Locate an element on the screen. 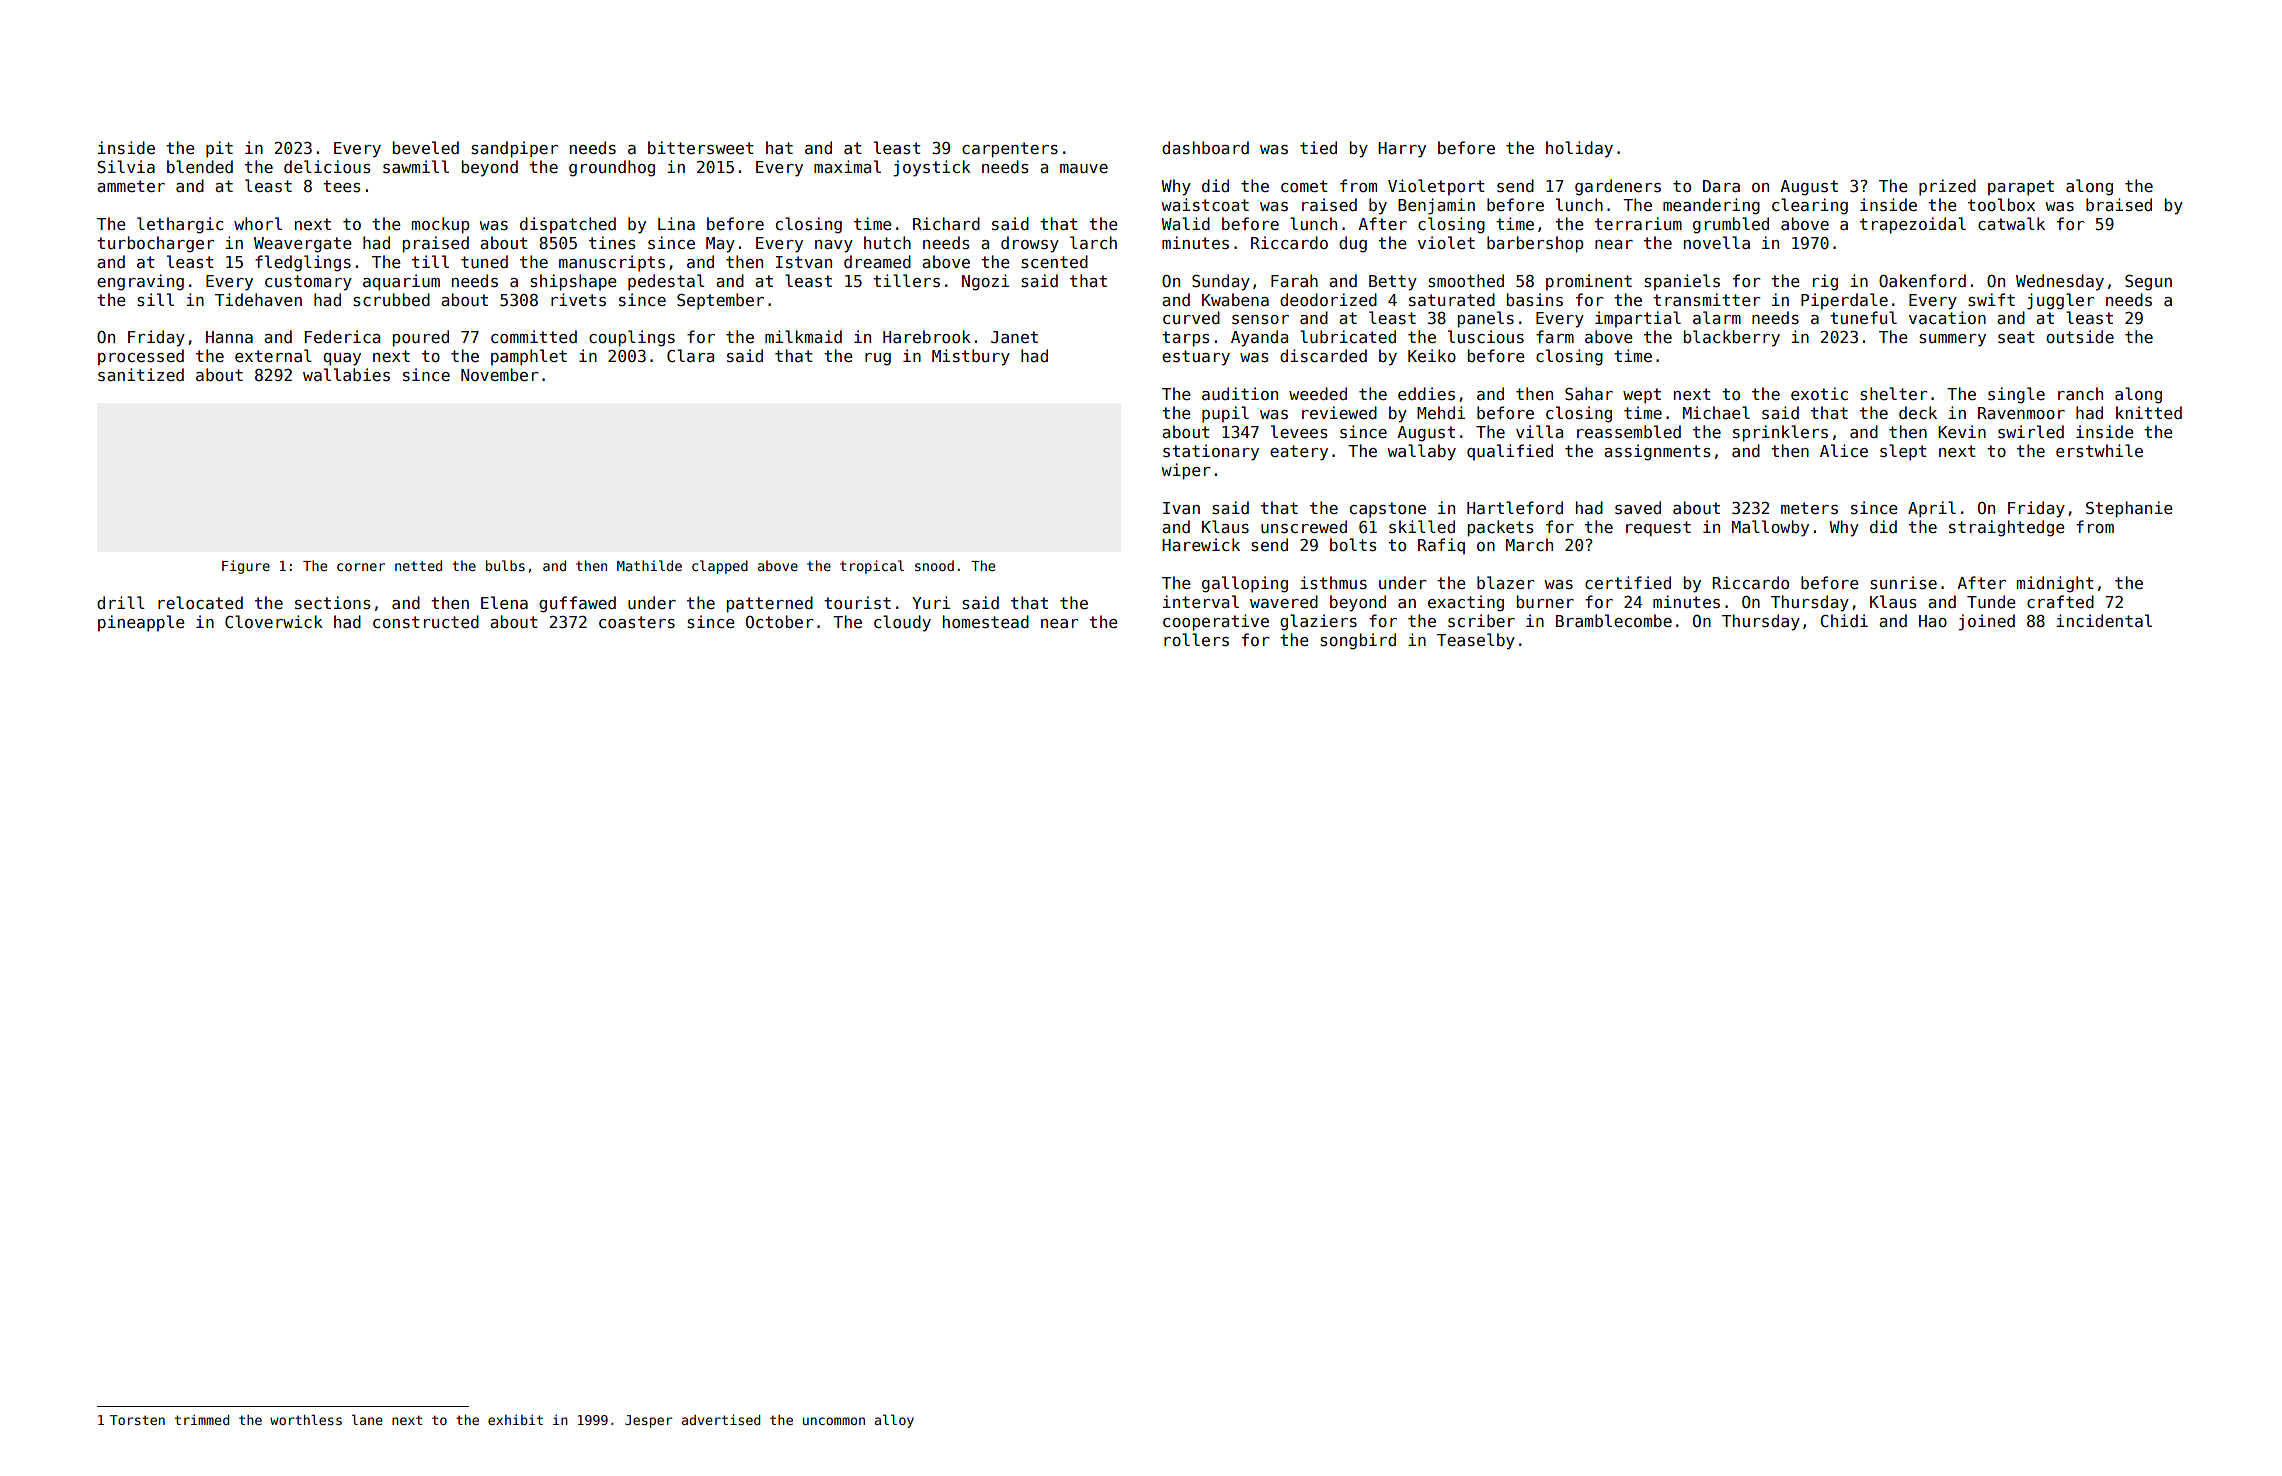 This screenshot has height=1476, width=2282. Silvia is located at coordinates (126, 167).
